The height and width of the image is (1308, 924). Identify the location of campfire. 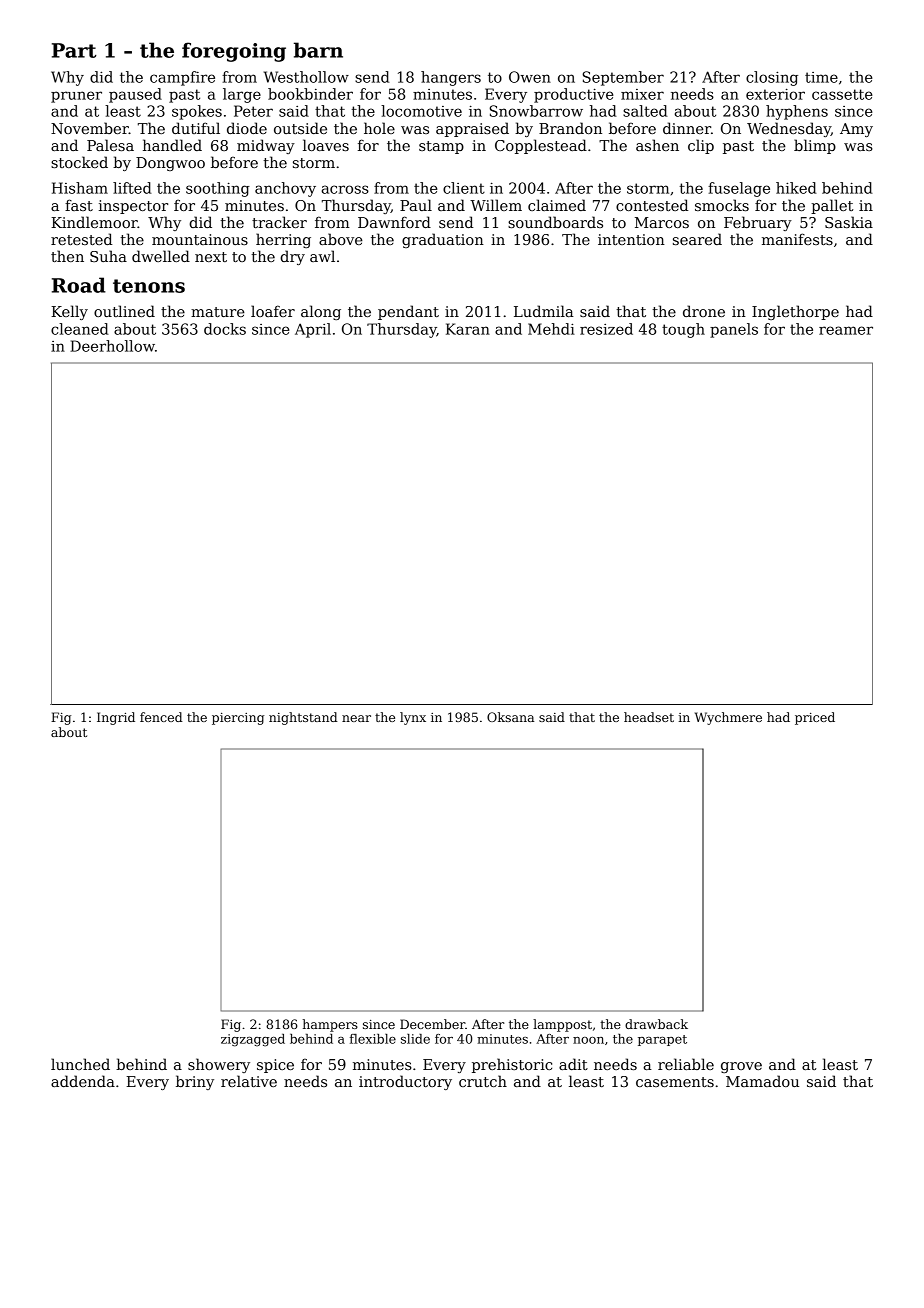
(182, 78).
